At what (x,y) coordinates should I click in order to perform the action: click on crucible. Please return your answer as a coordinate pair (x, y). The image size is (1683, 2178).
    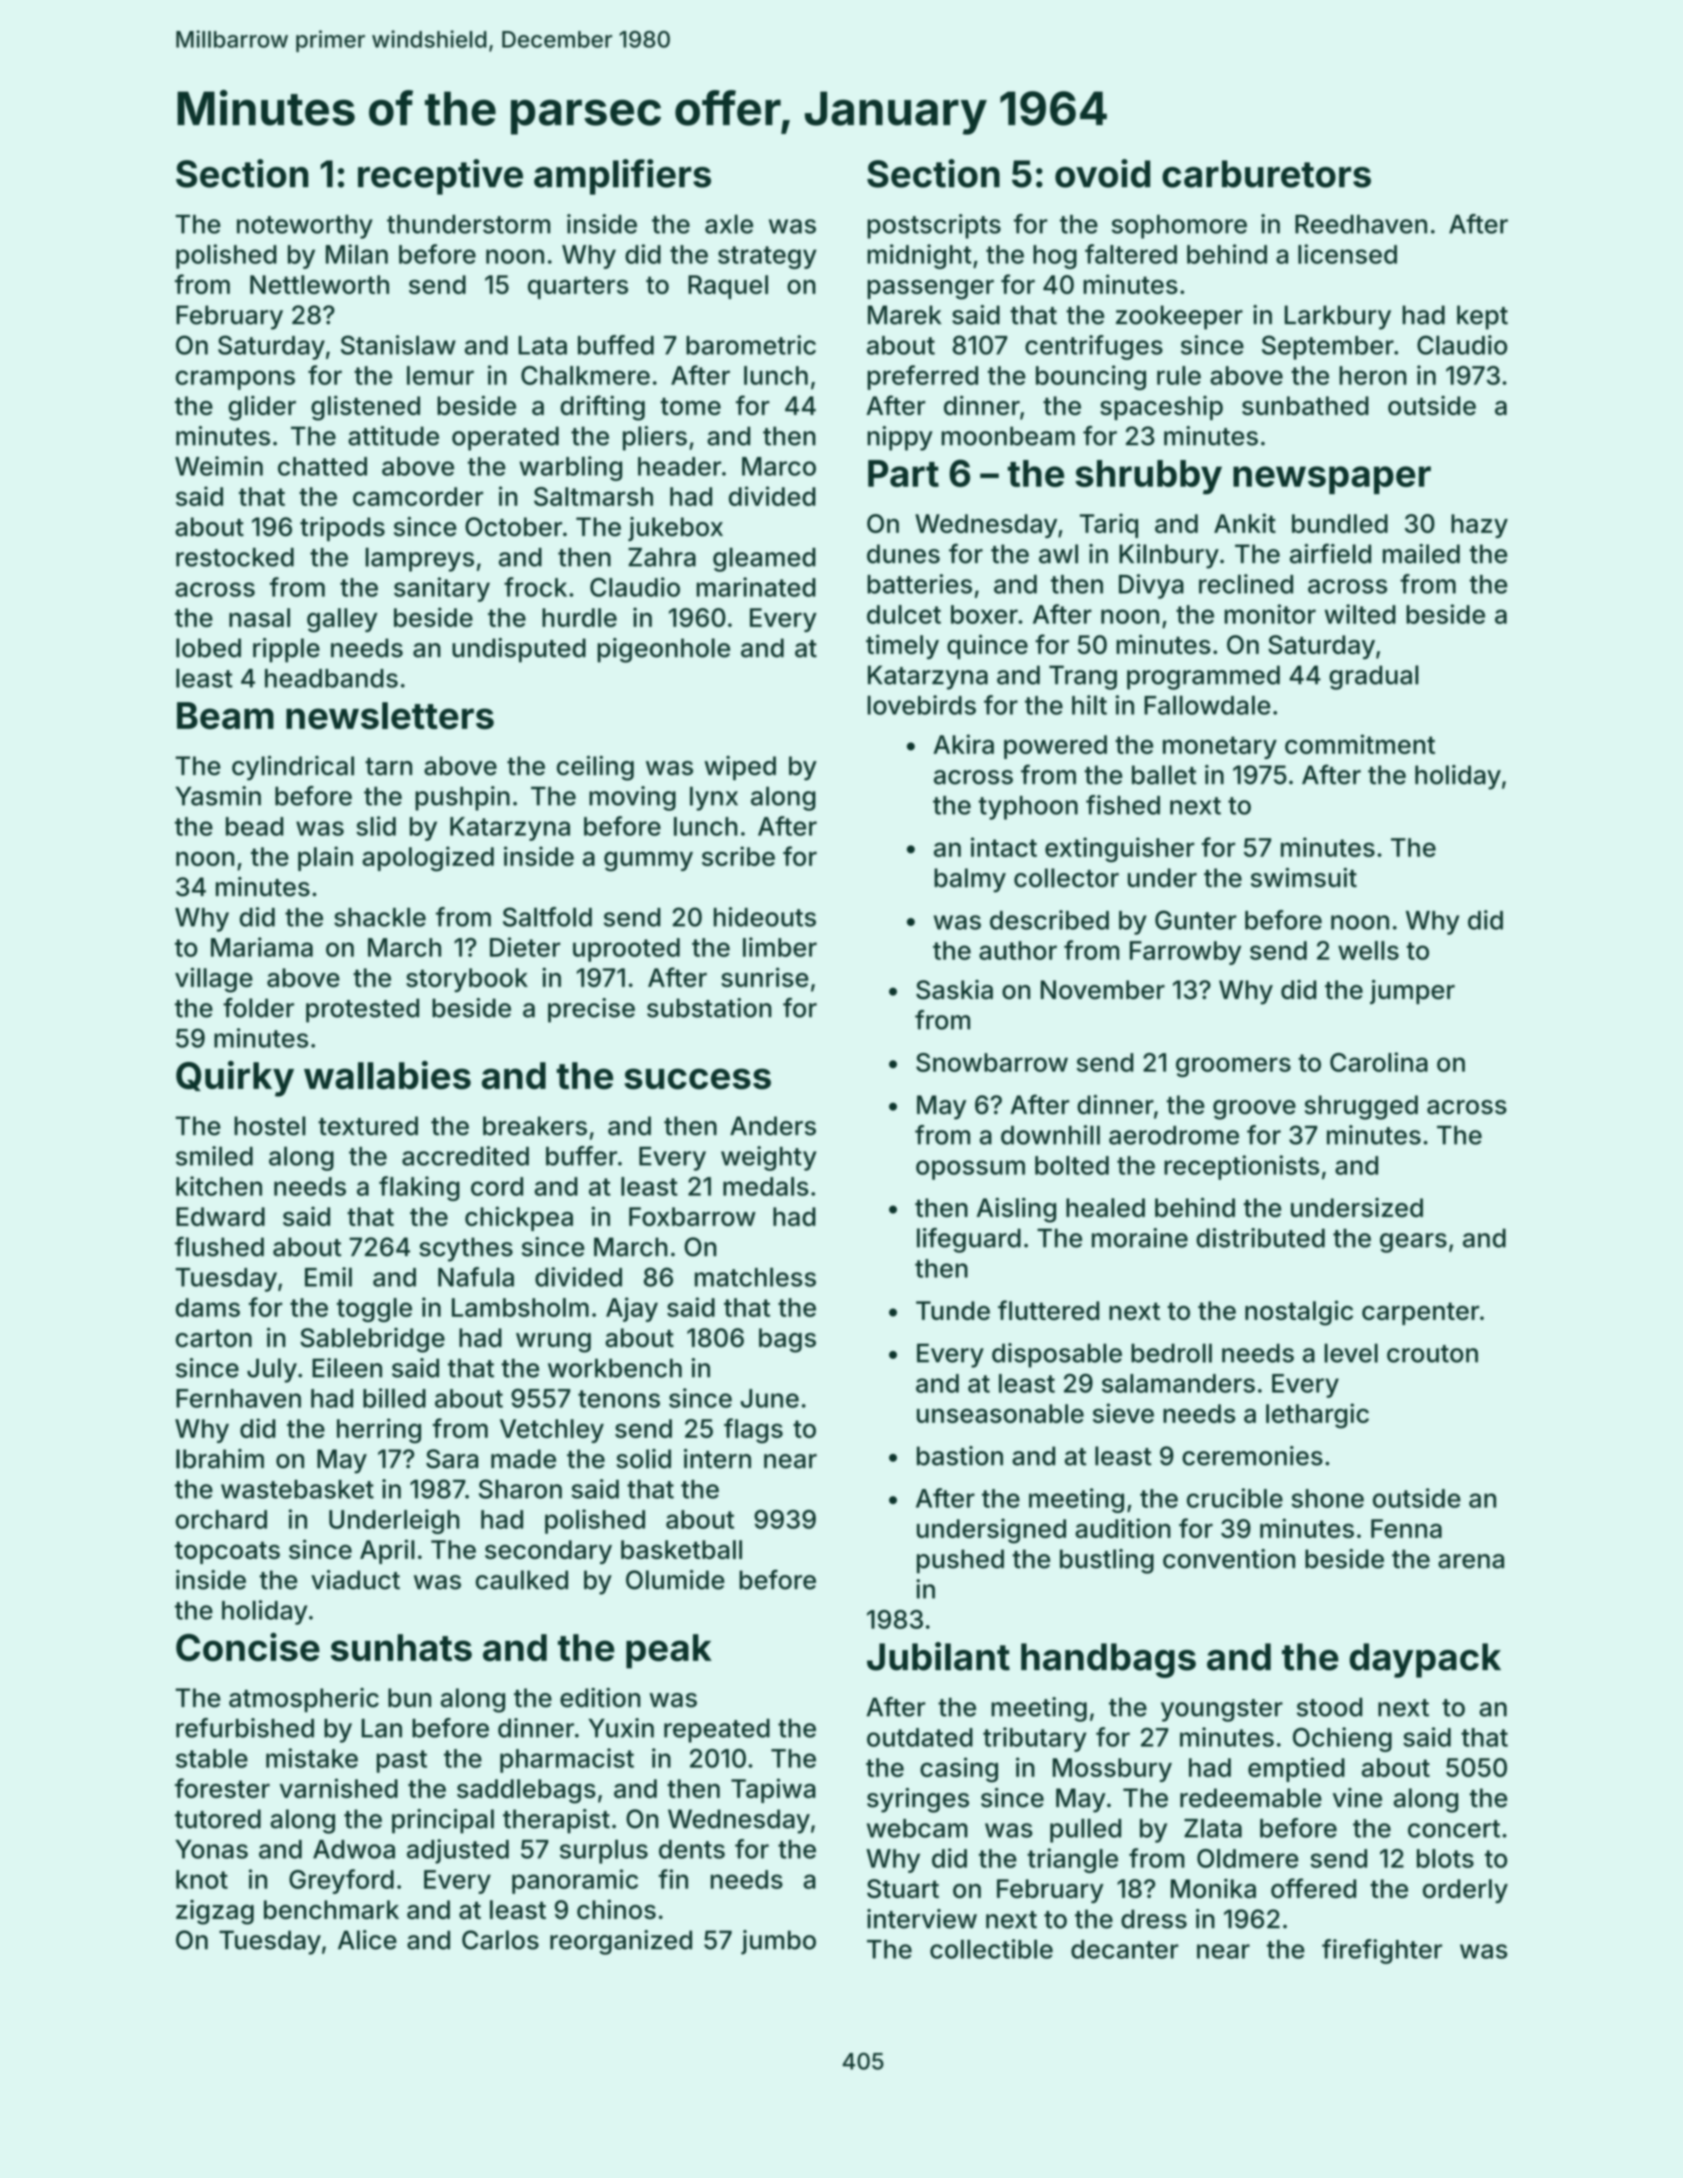
    Looking at the image, I should click on (1235, 1498).
